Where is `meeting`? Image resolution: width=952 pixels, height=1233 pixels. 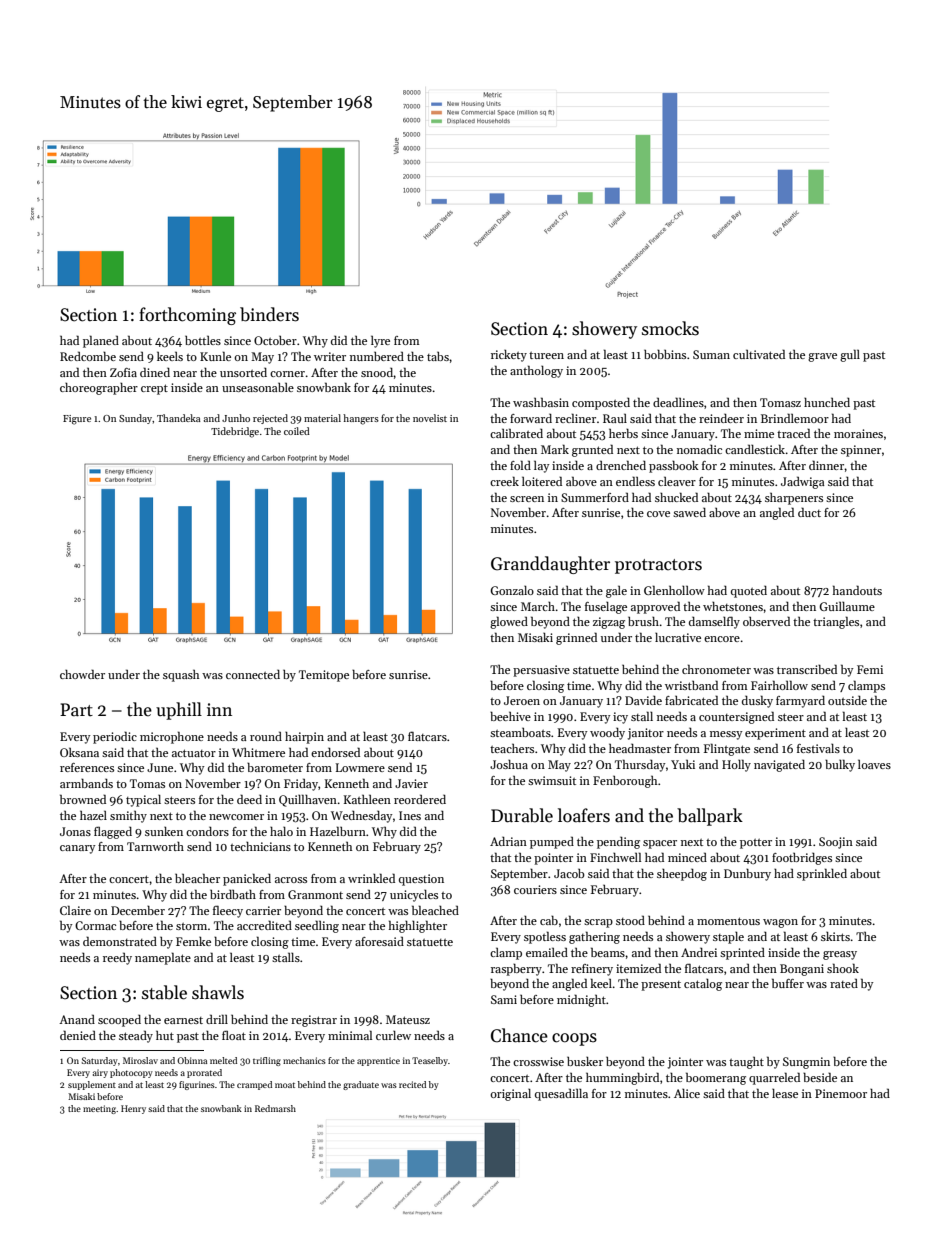 meeting is located at coordinates (99, 1109).
